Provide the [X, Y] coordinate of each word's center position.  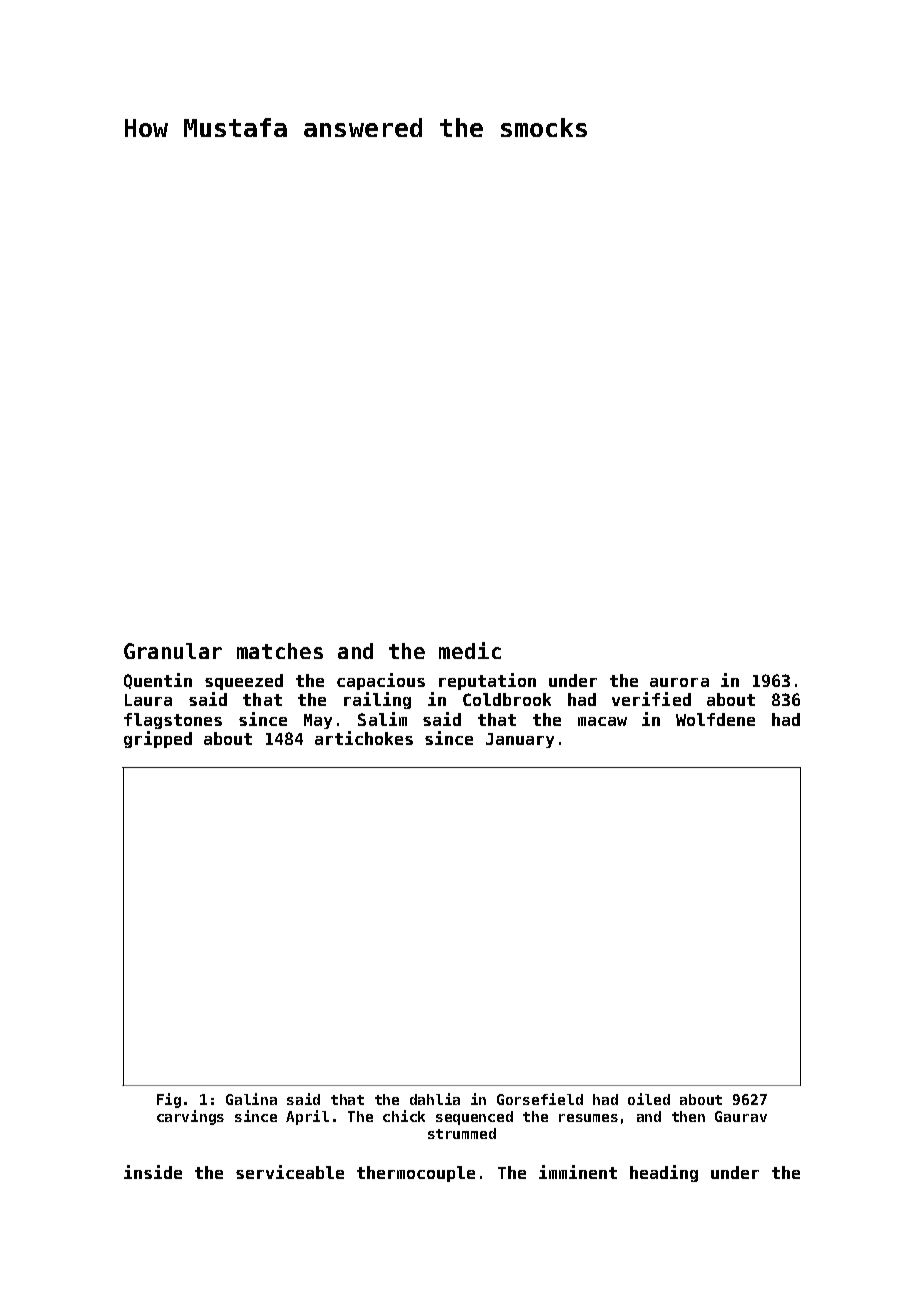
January [520, 740]
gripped [158, 739]
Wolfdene [715, 719]
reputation [487, 681]
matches [280, 651]
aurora [679, 682]
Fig [169, 1100]
